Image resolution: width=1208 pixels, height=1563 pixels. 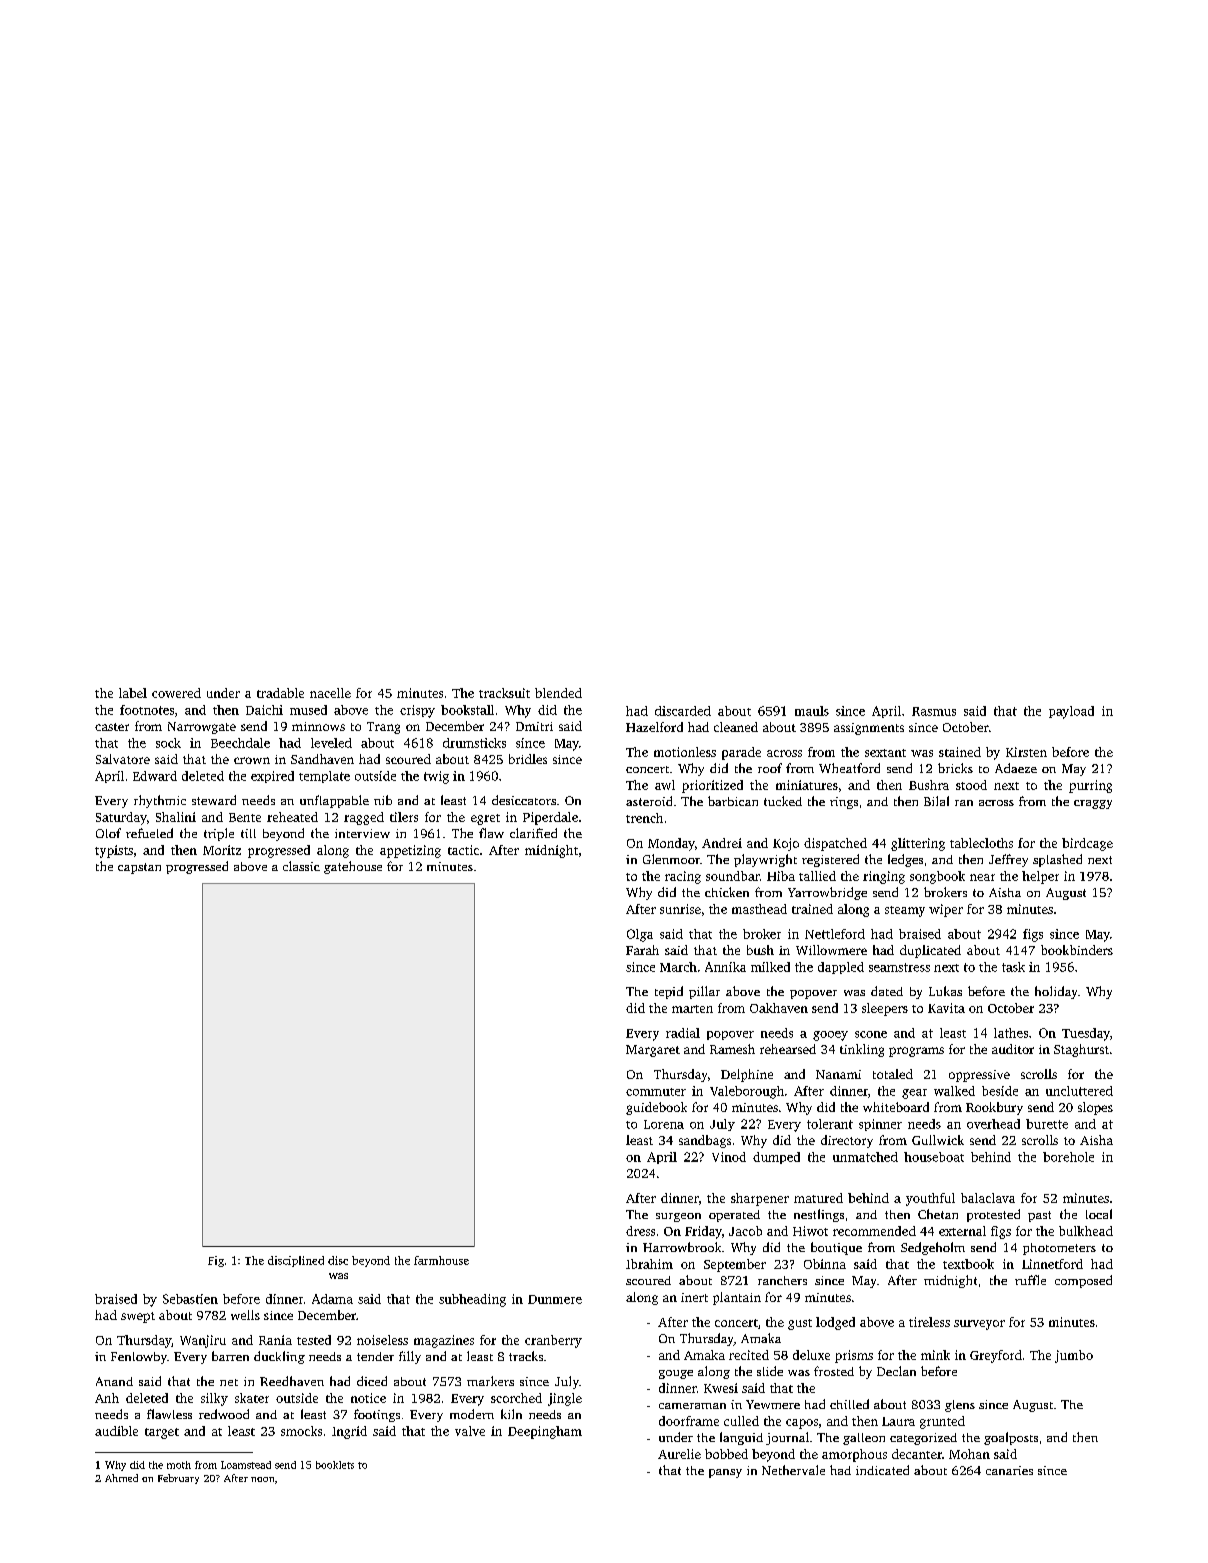 What do you see at coordinates (955, 768) in the image?
I see `bricks` at bounding box center [955, 768].
